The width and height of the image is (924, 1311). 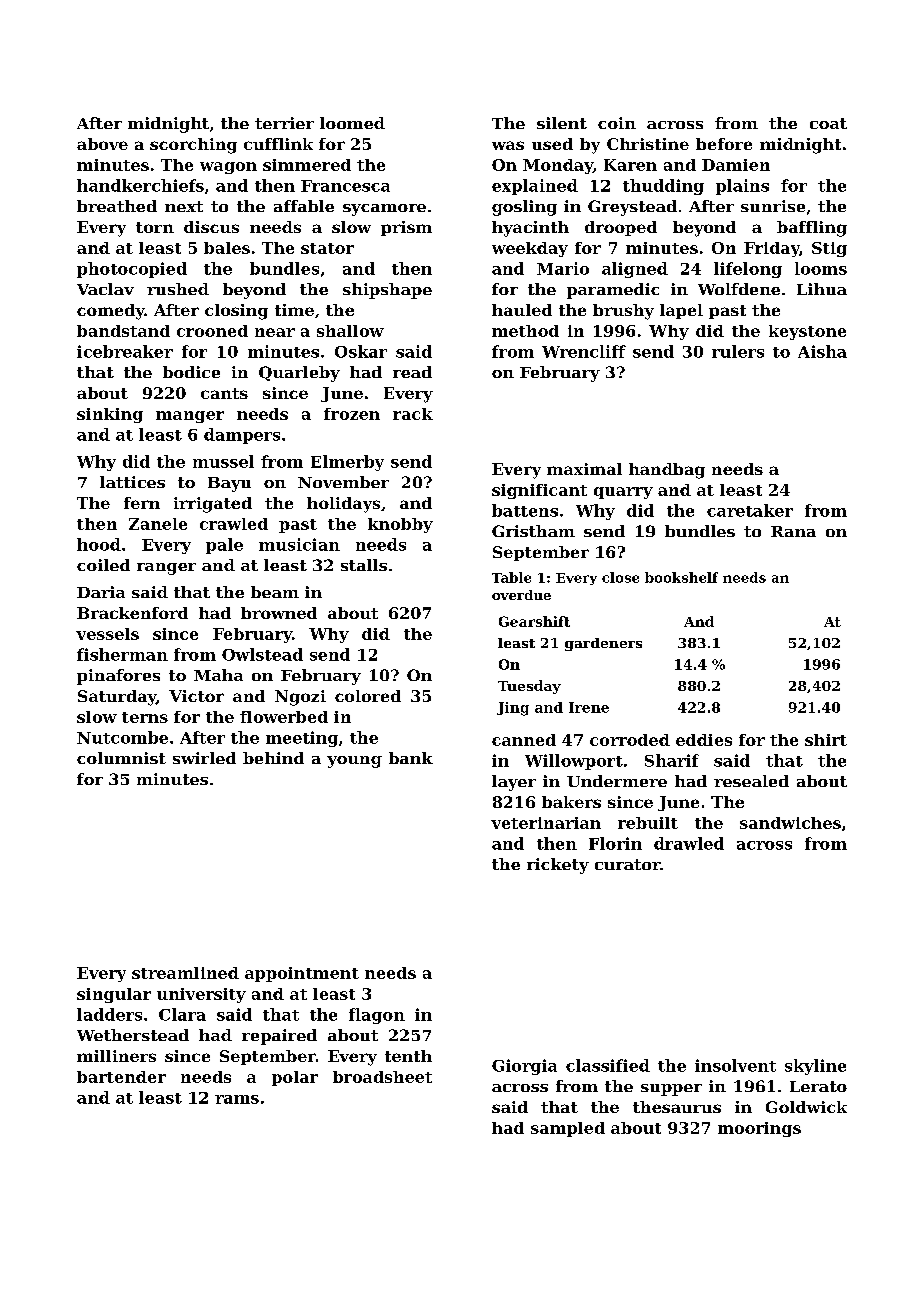 I want to click on Wolfdene, so click(x=739, y=289).
